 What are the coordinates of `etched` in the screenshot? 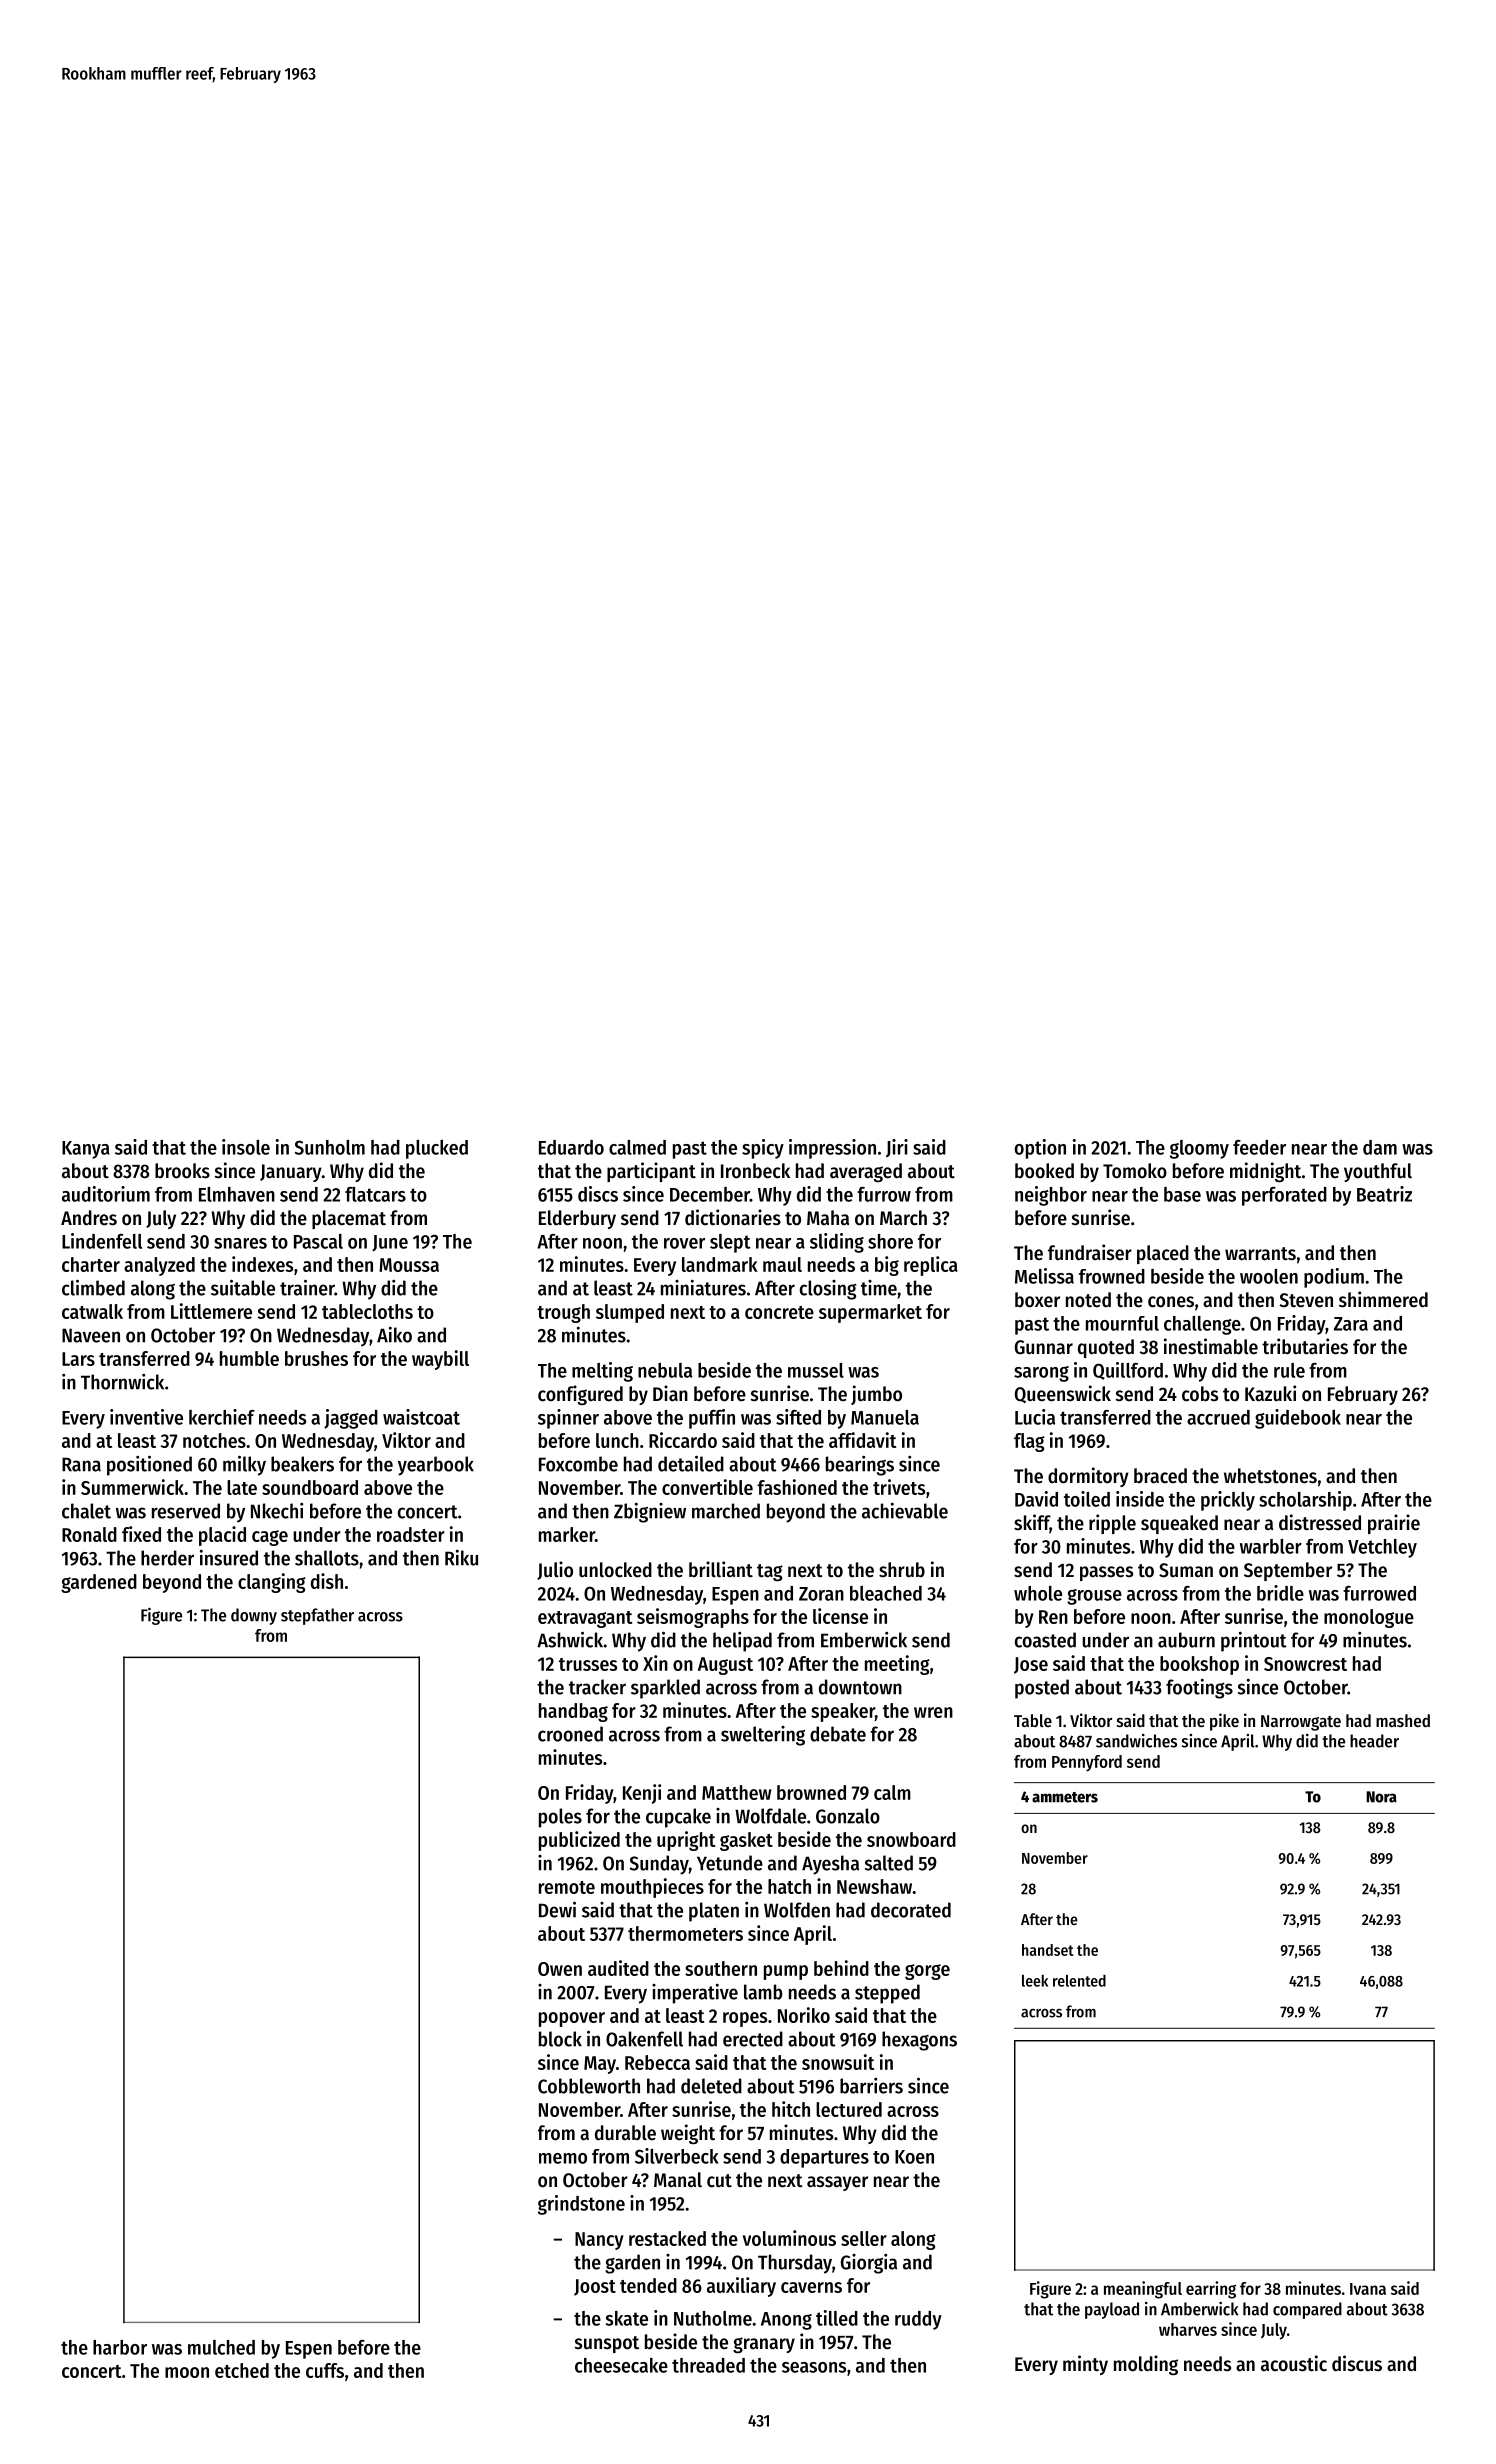 It's located at (242, 2370).
